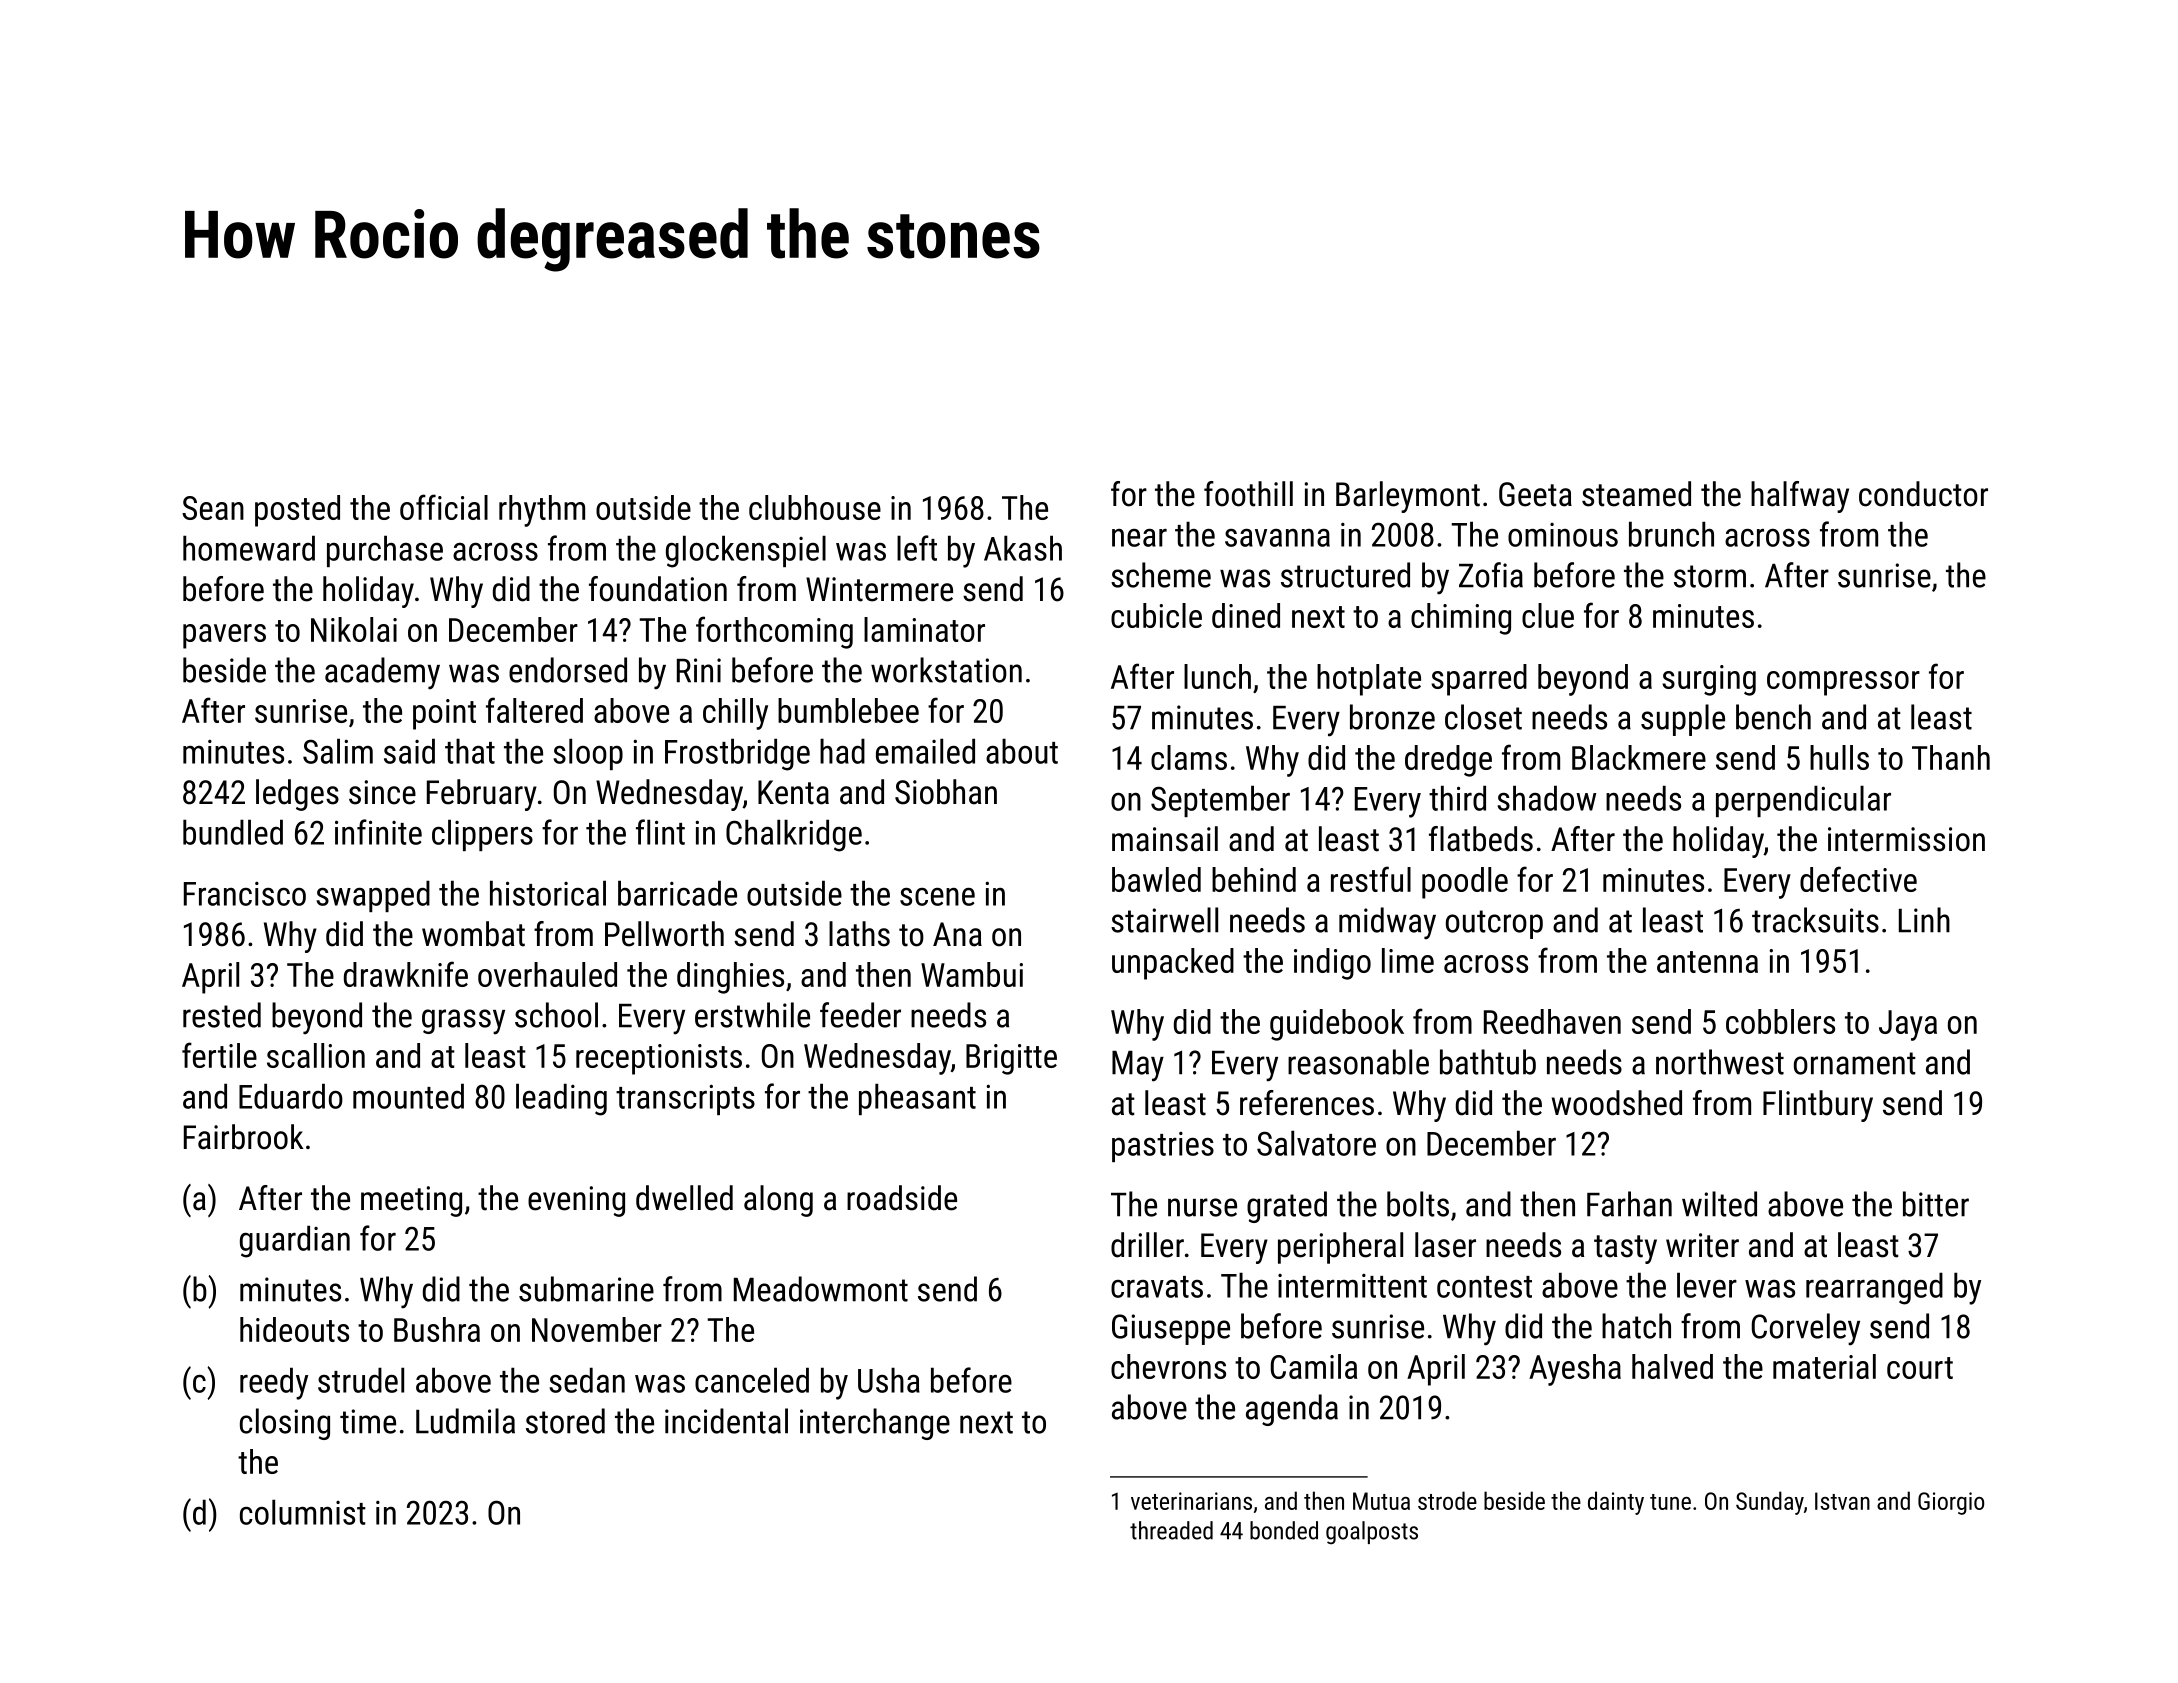 This page has width=2178, height=1683. I want to click on Giorgio, so click(1951, 1503).
